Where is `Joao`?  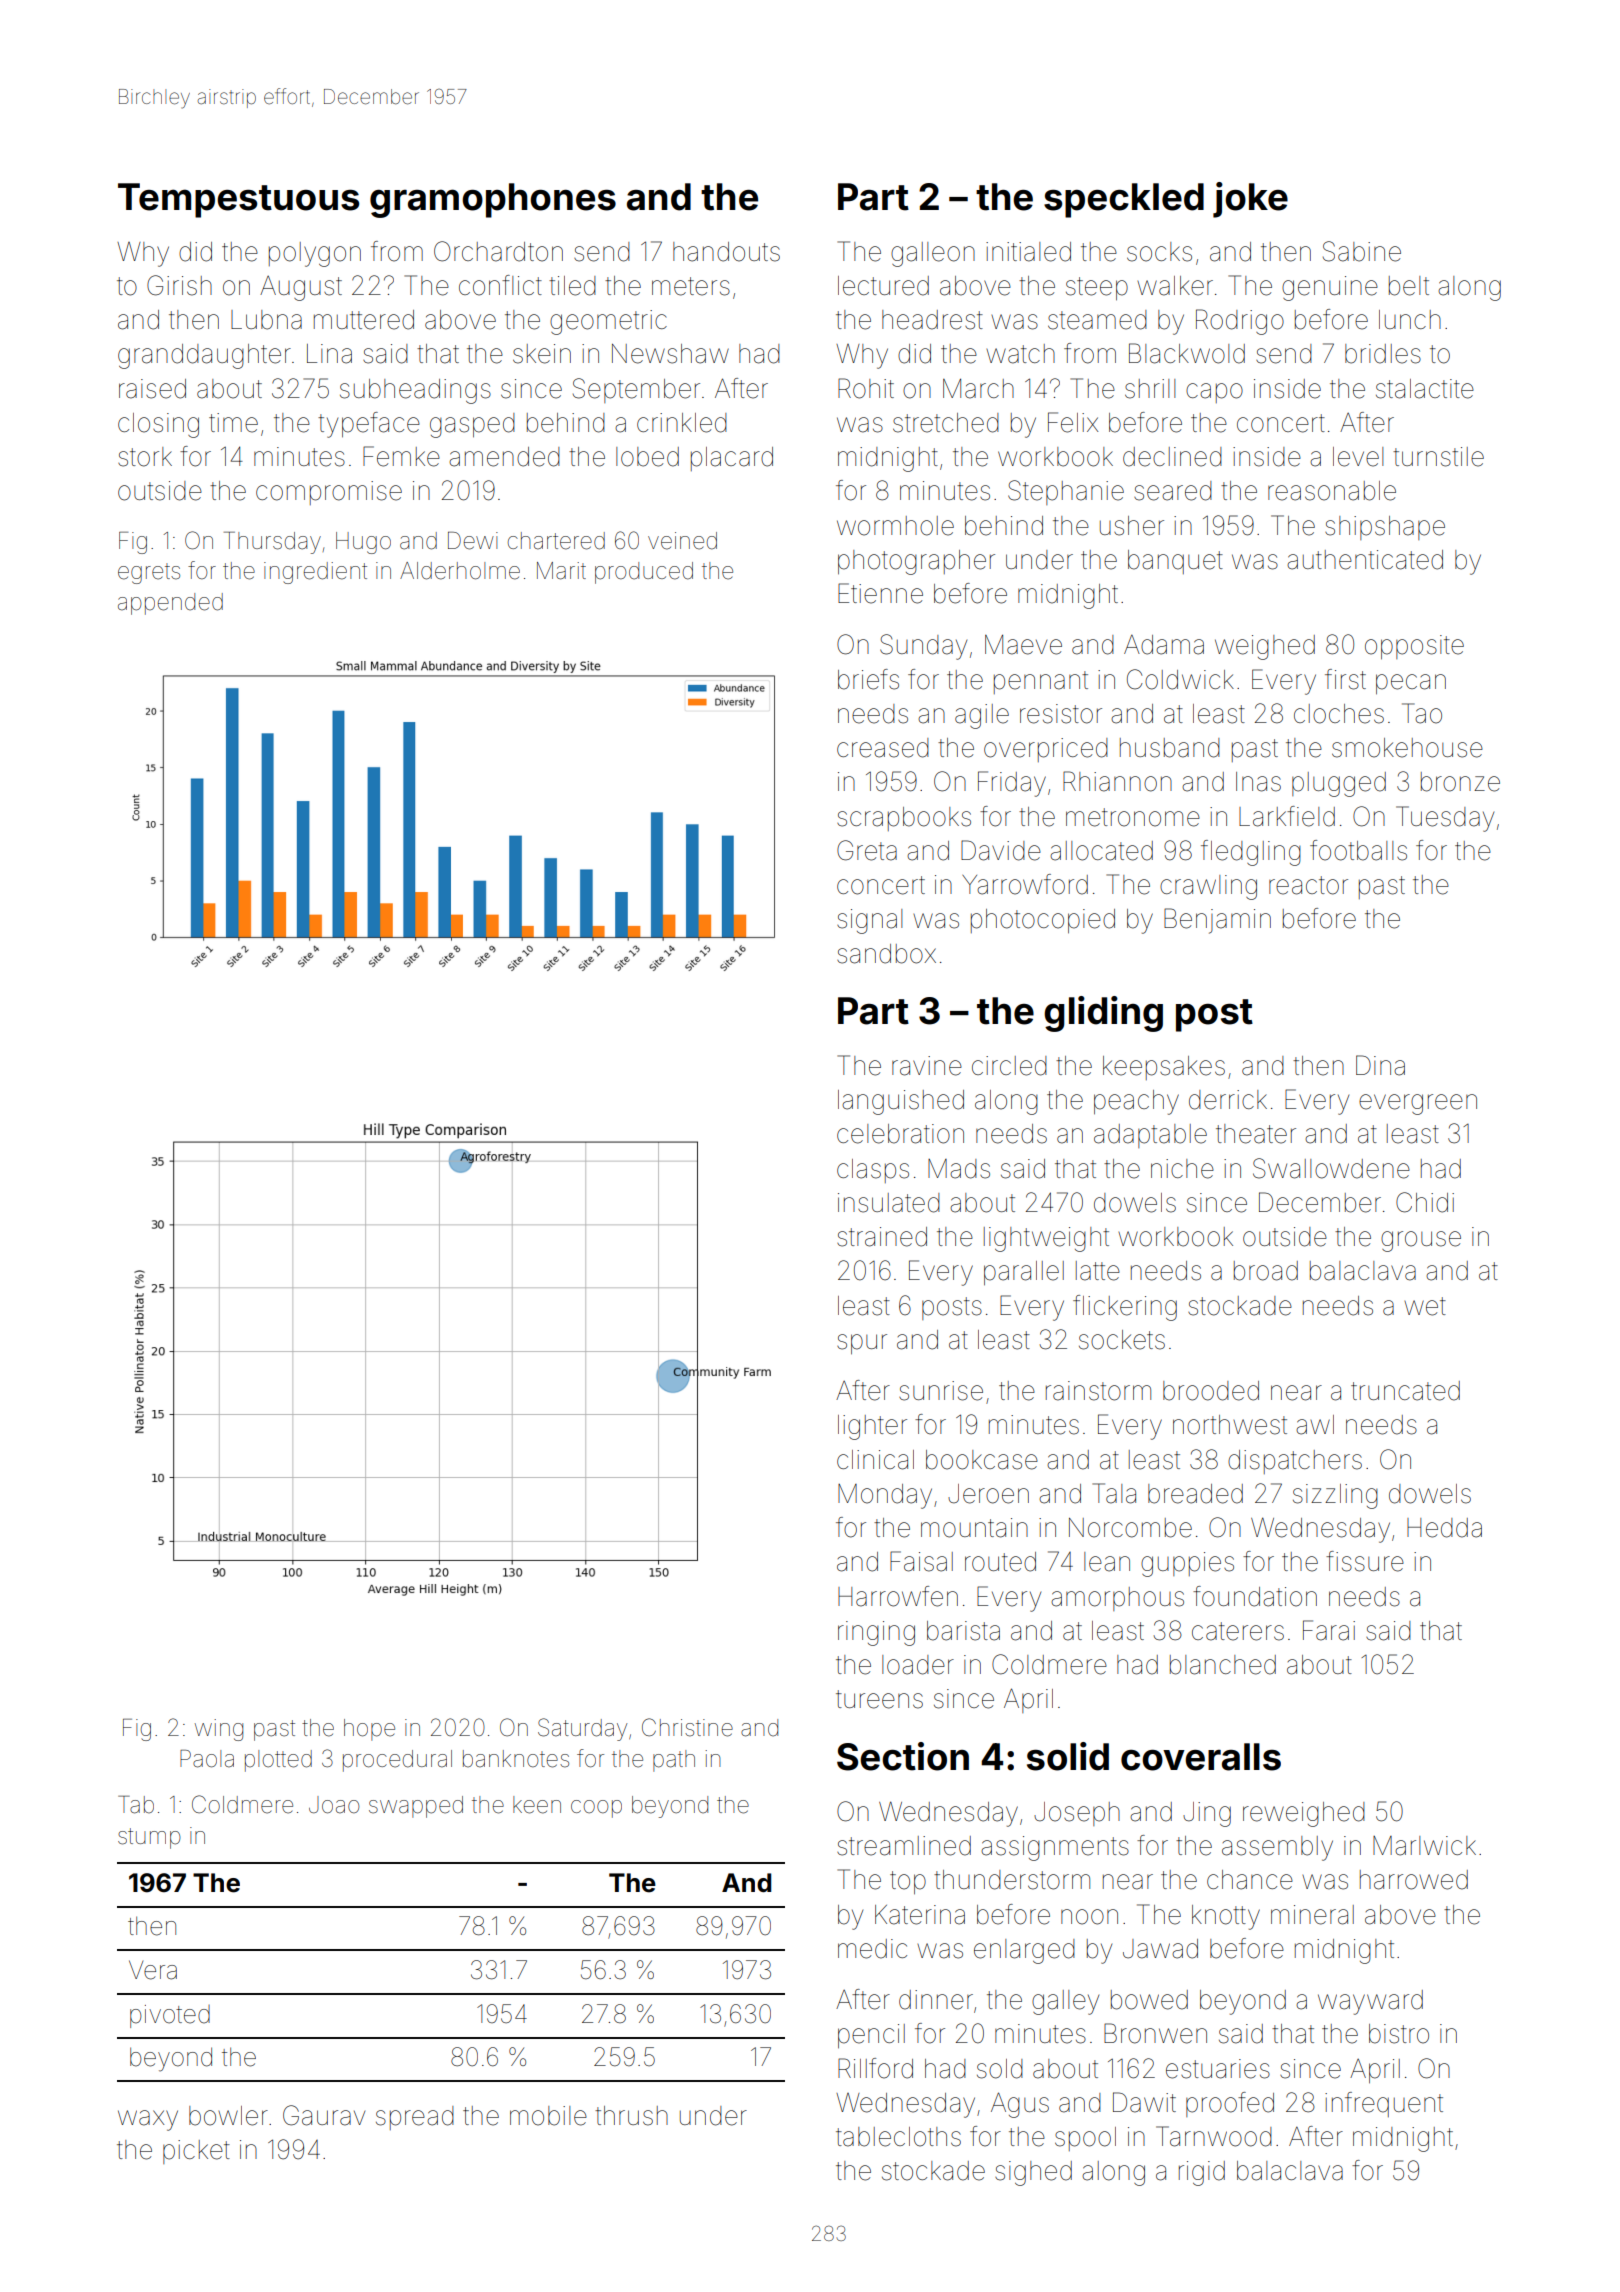
Joao is located at coordinates (334, 1805).
